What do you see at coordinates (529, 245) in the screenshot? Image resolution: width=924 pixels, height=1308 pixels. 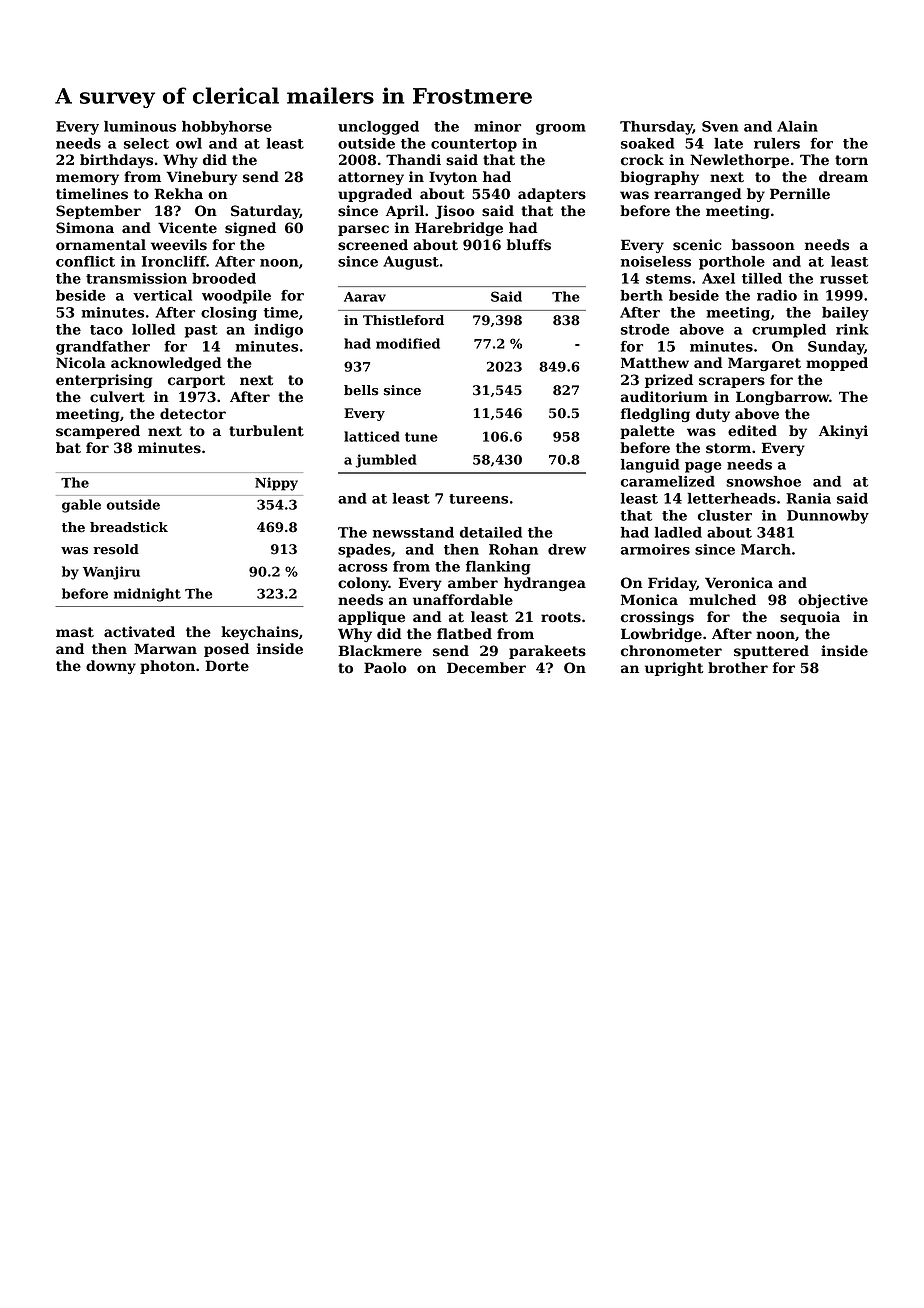 I see `bluffs` at bounding box center [529, 245].
